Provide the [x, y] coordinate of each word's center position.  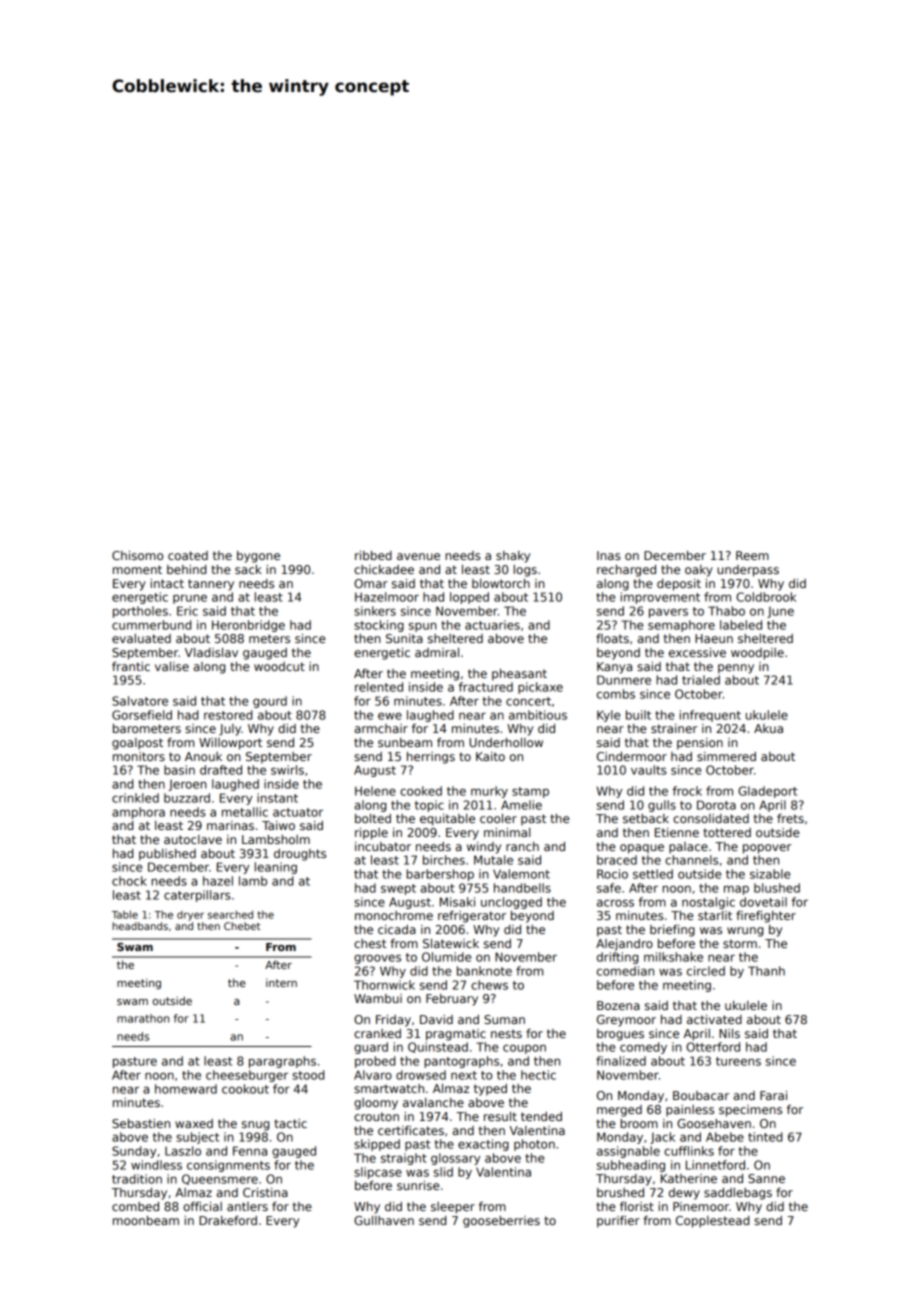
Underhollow [506, 742]
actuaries [492, 625]
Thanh [766, 971]
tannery [211, 585]
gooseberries [501, 1222]
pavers [668, 613]
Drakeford [228, 1220]
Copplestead [712, 1222]
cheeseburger [247, 1076]
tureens [738, 1061]
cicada [397, 929]
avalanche [433, 1102]
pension [700, 744]
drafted [221, 770]
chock [129, 881]
